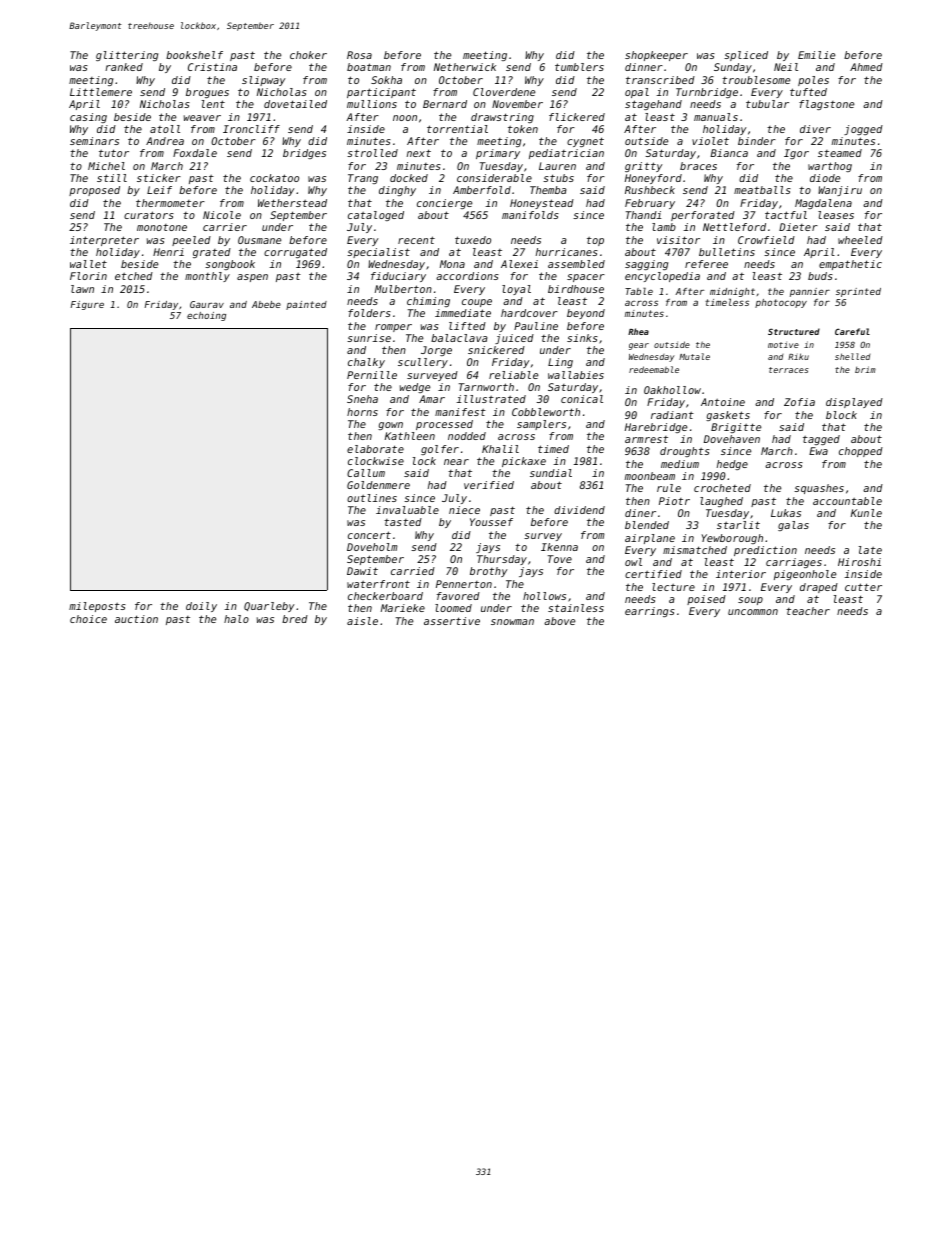 The image size is (952, 1233). Describe the element at coordinates (825, 178) in the document. I see `diode` at that location.
